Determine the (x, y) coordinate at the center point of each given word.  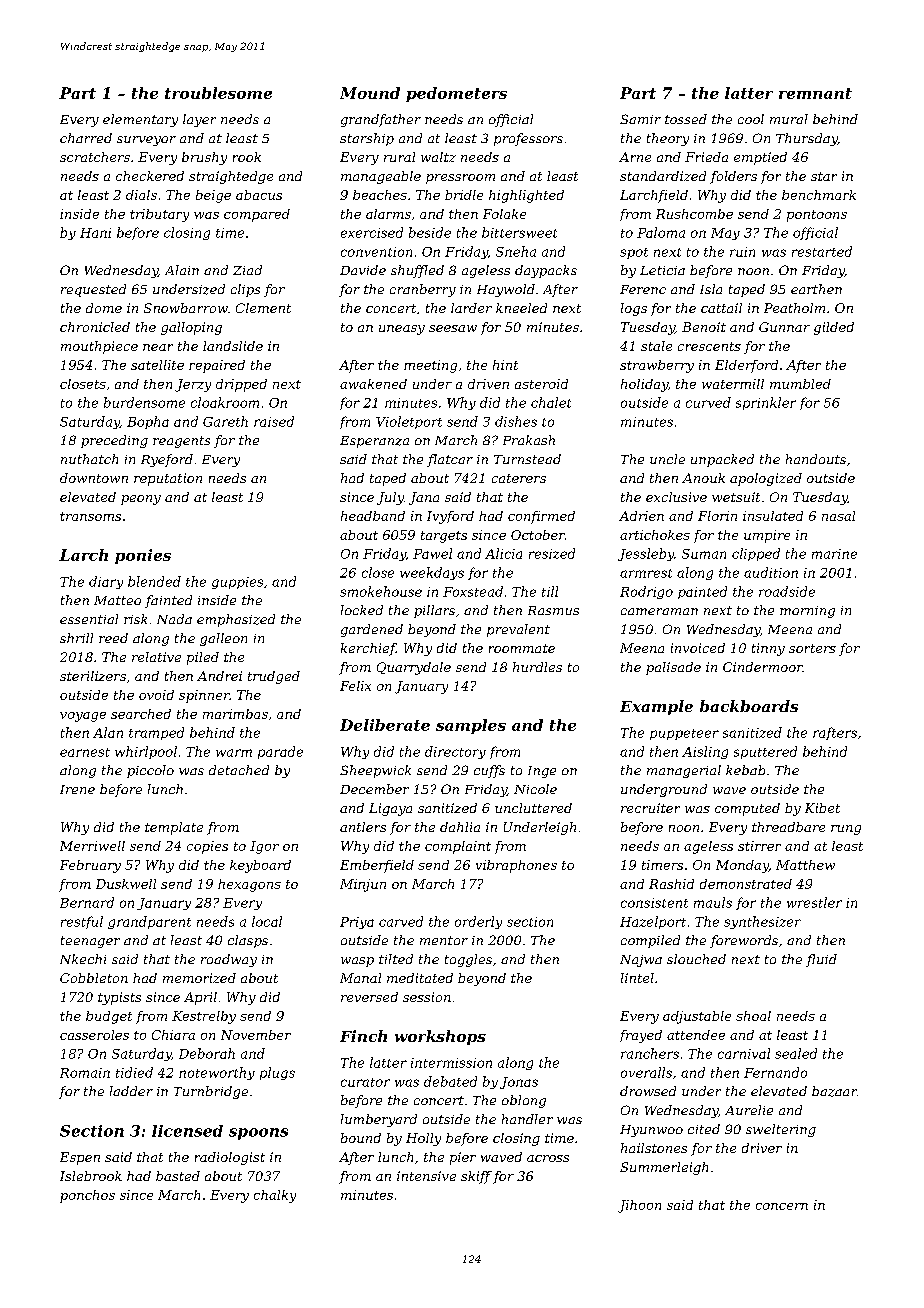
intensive (426, 1176)
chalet (551, 402)
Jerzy (193, 385)
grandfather (381, 120)
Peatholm (794, 308)
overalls (646, 1072)
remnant (815, 93)
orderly (478, 922)
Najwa (641, 961)
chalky (275, 1196)
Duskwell (126, 884)
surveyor (146, 141)
